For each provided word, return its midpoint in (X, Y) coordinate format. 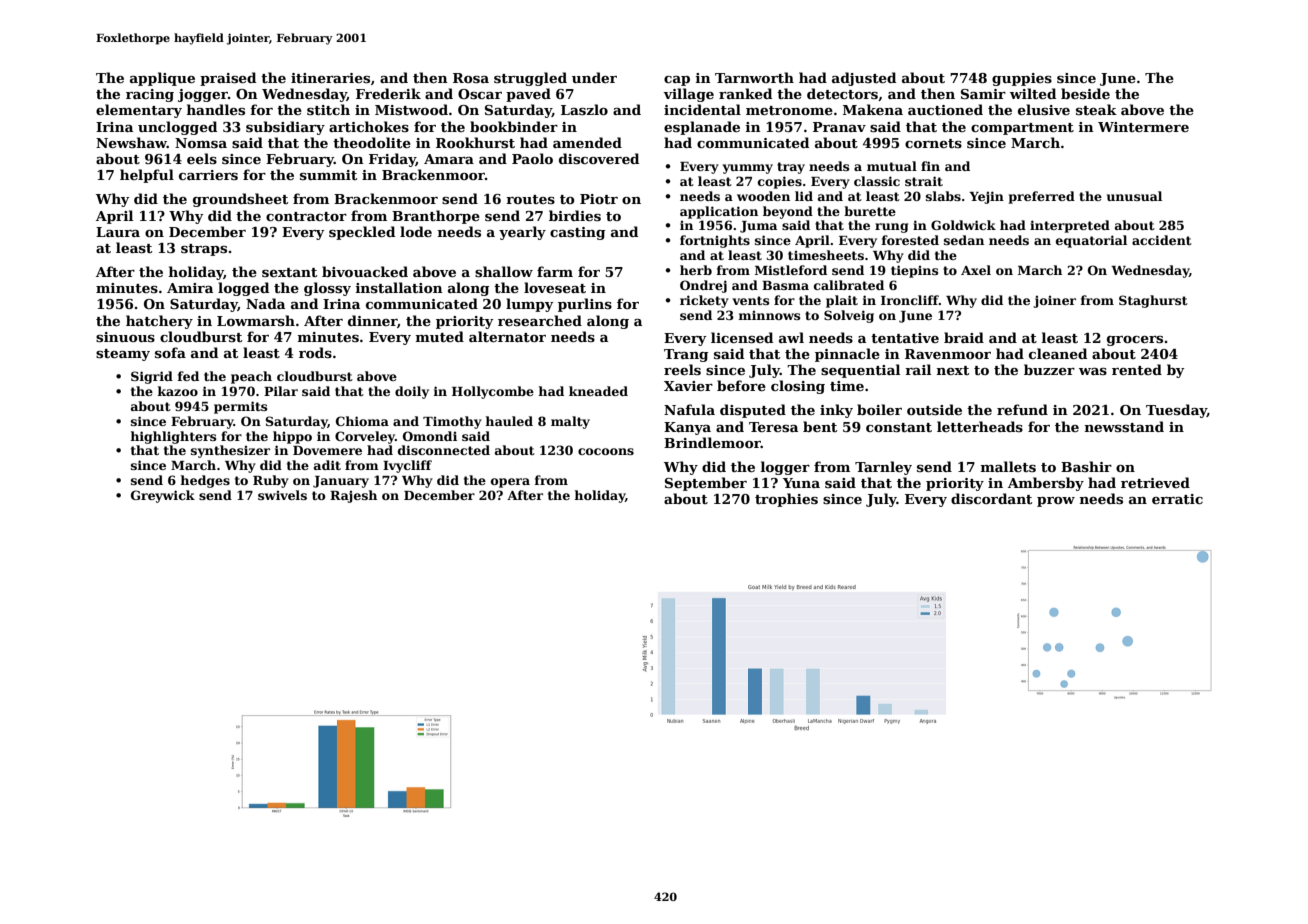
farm (555, 271)
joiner (1054, 302)
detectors (842, 93)
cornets (933, 143)
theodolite (372, 142)
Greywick (163, 496)
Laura (118, 232)
